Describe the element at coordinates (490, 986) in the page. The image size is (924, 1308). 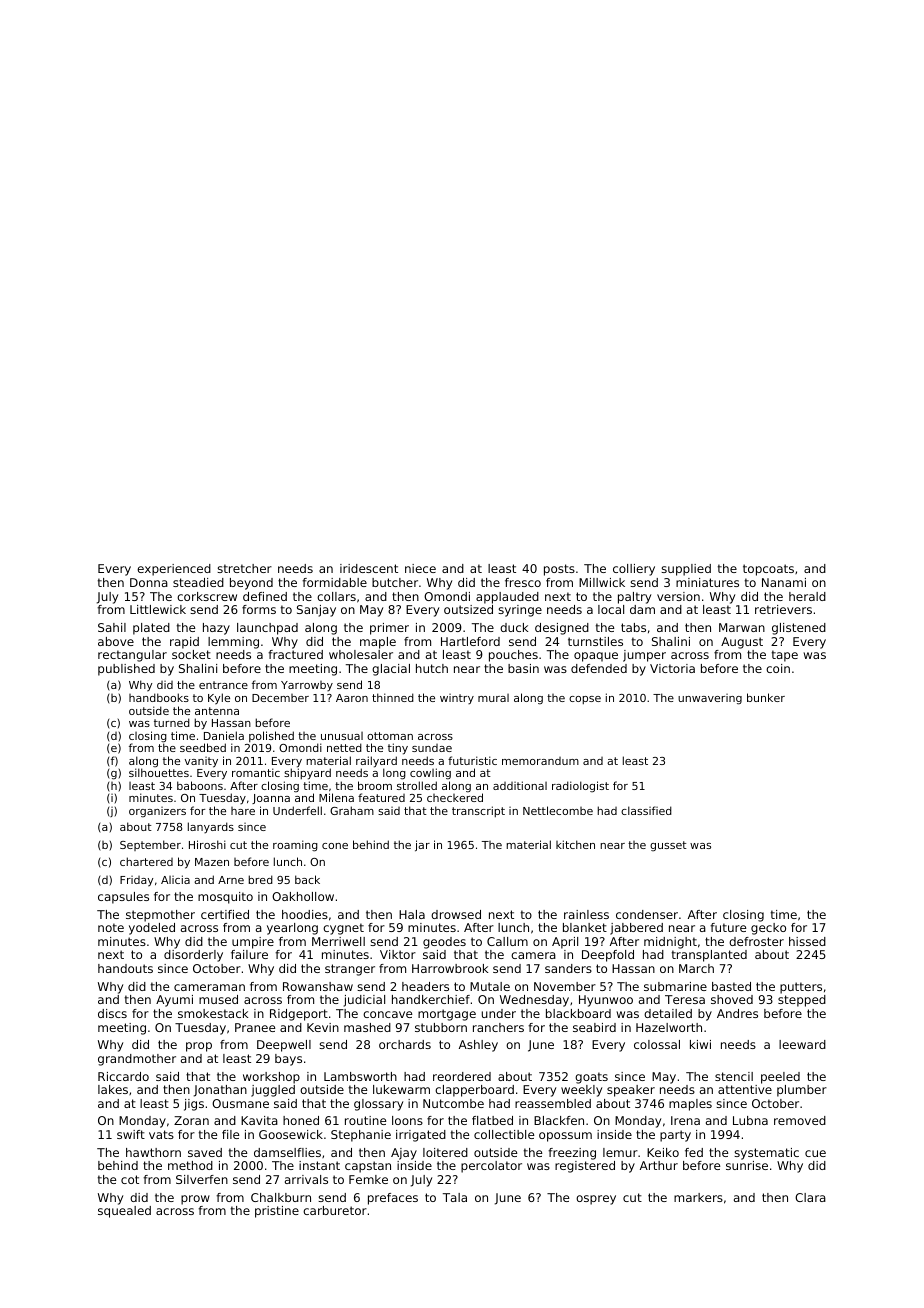
I see `Mutale` at that location.
